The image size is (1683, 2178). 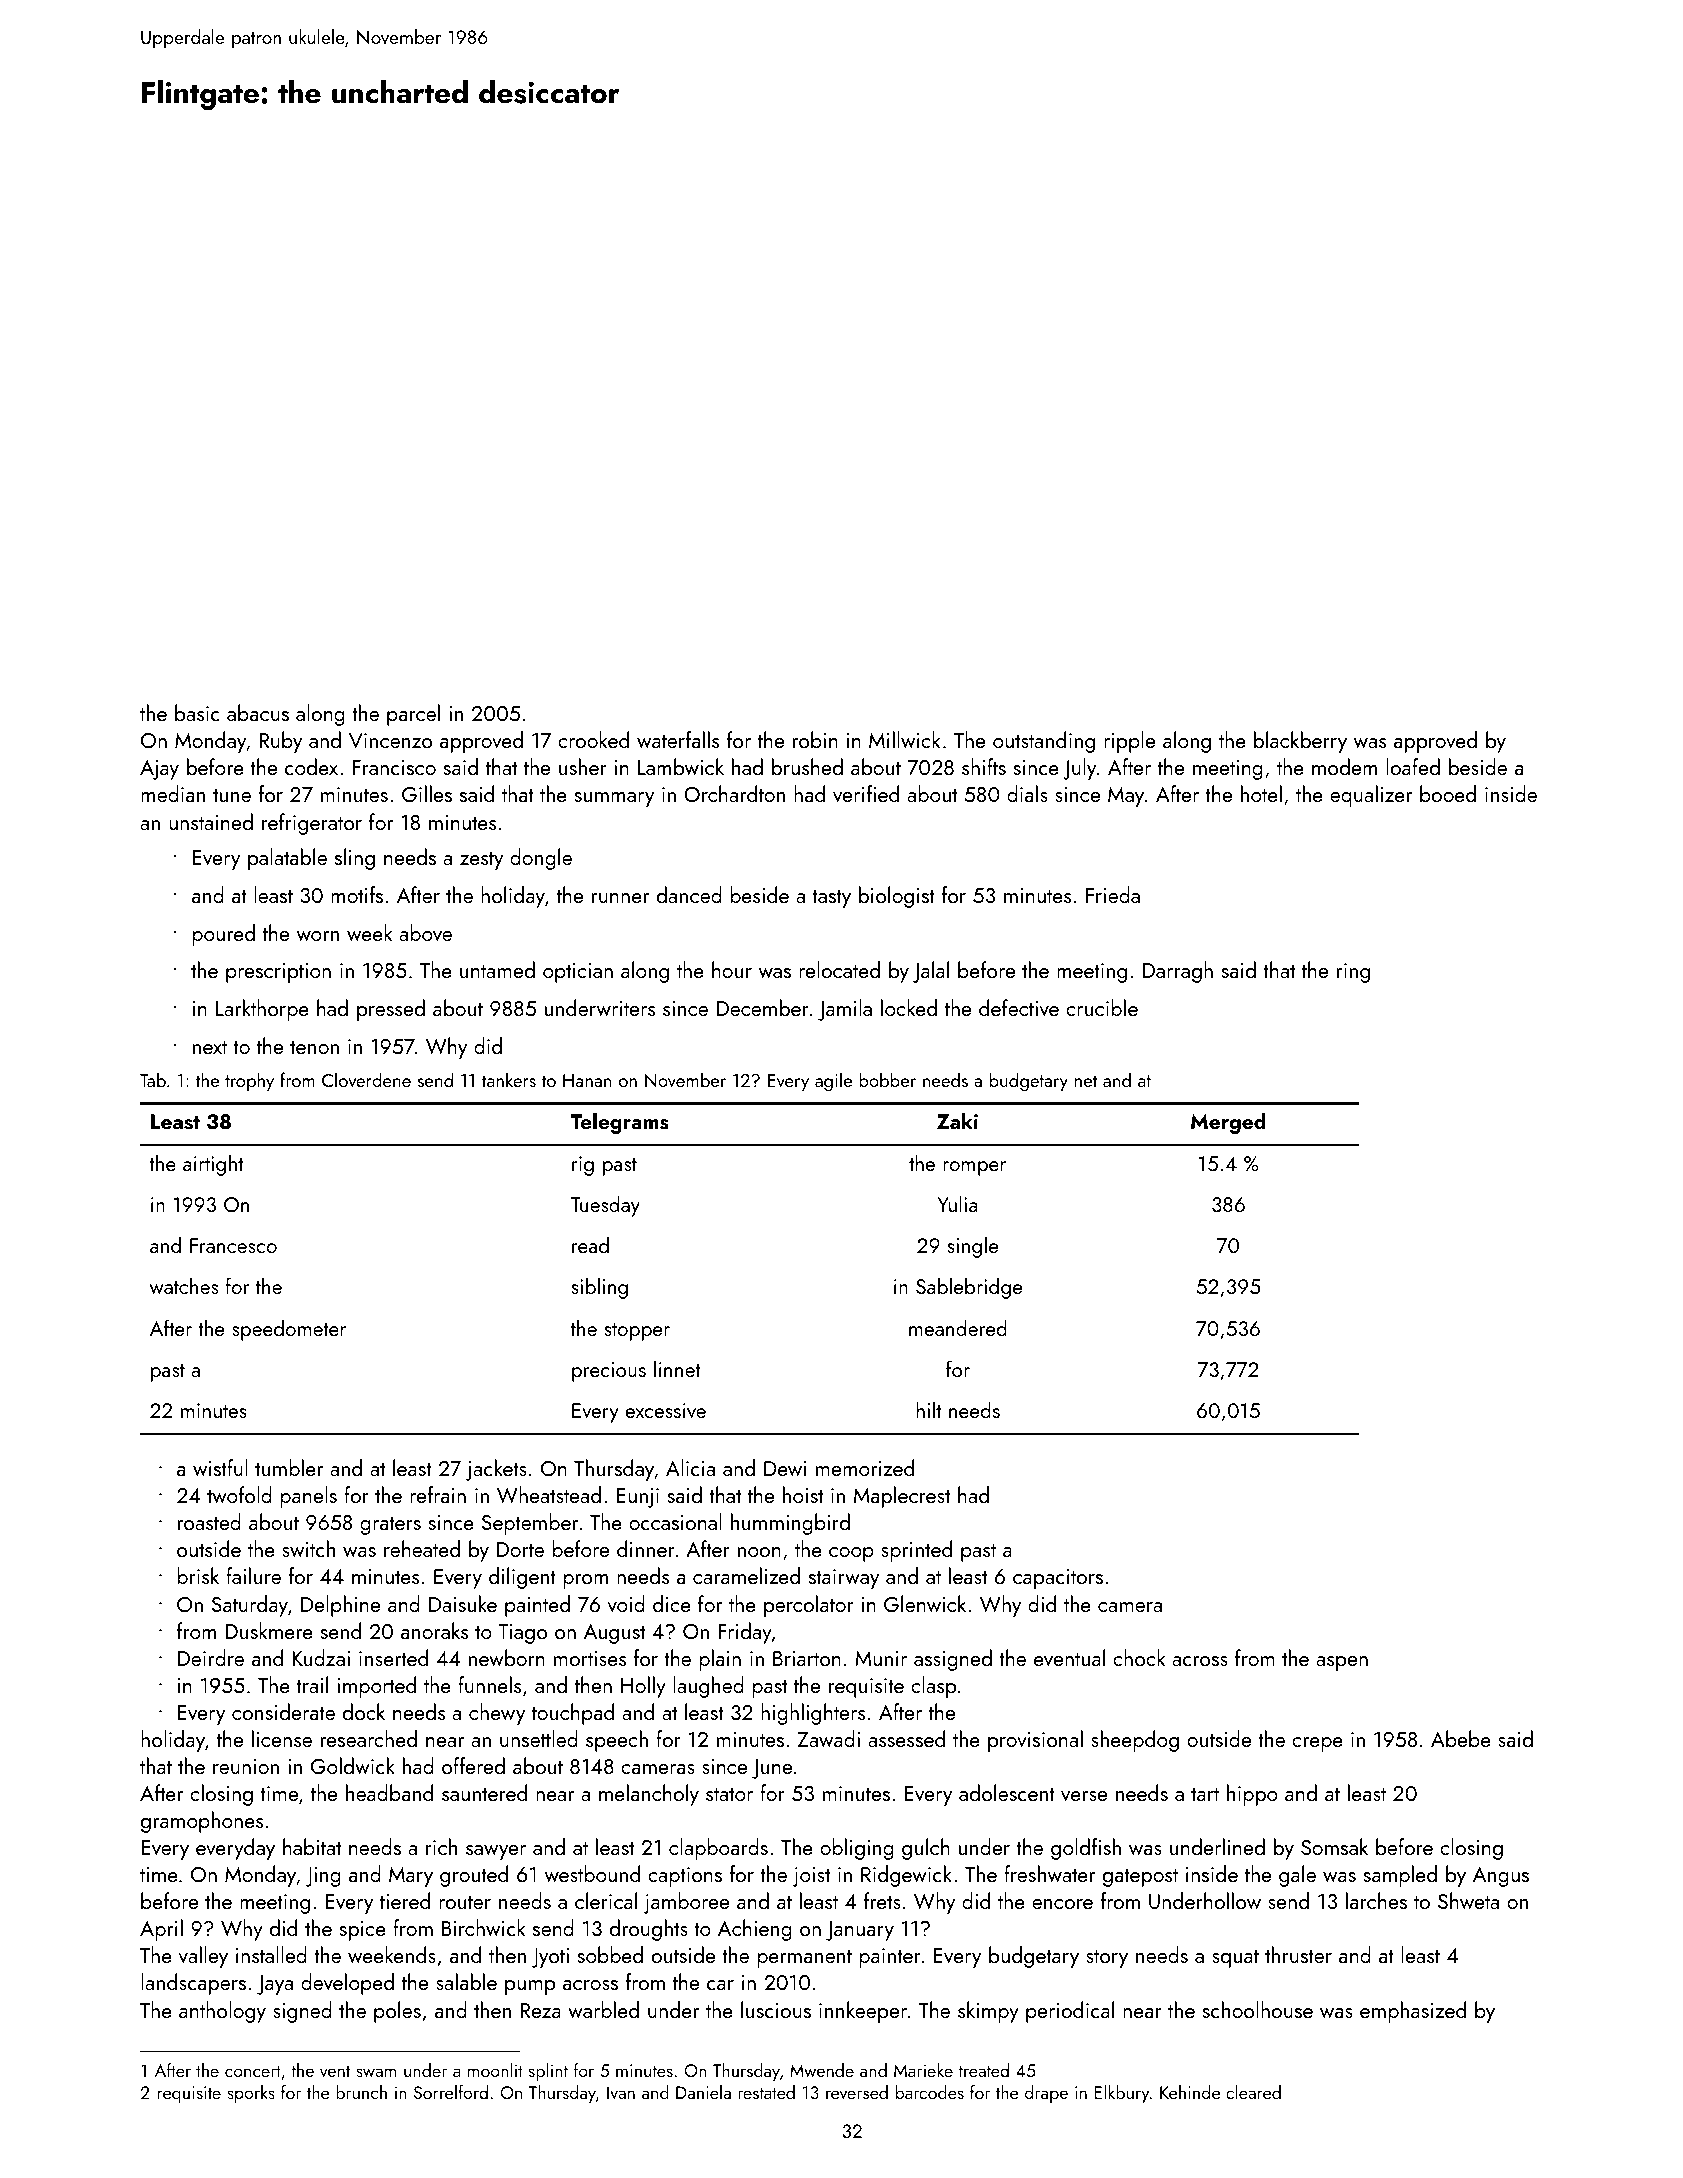 I want to click on dials, so click(x=1027, y=793).
